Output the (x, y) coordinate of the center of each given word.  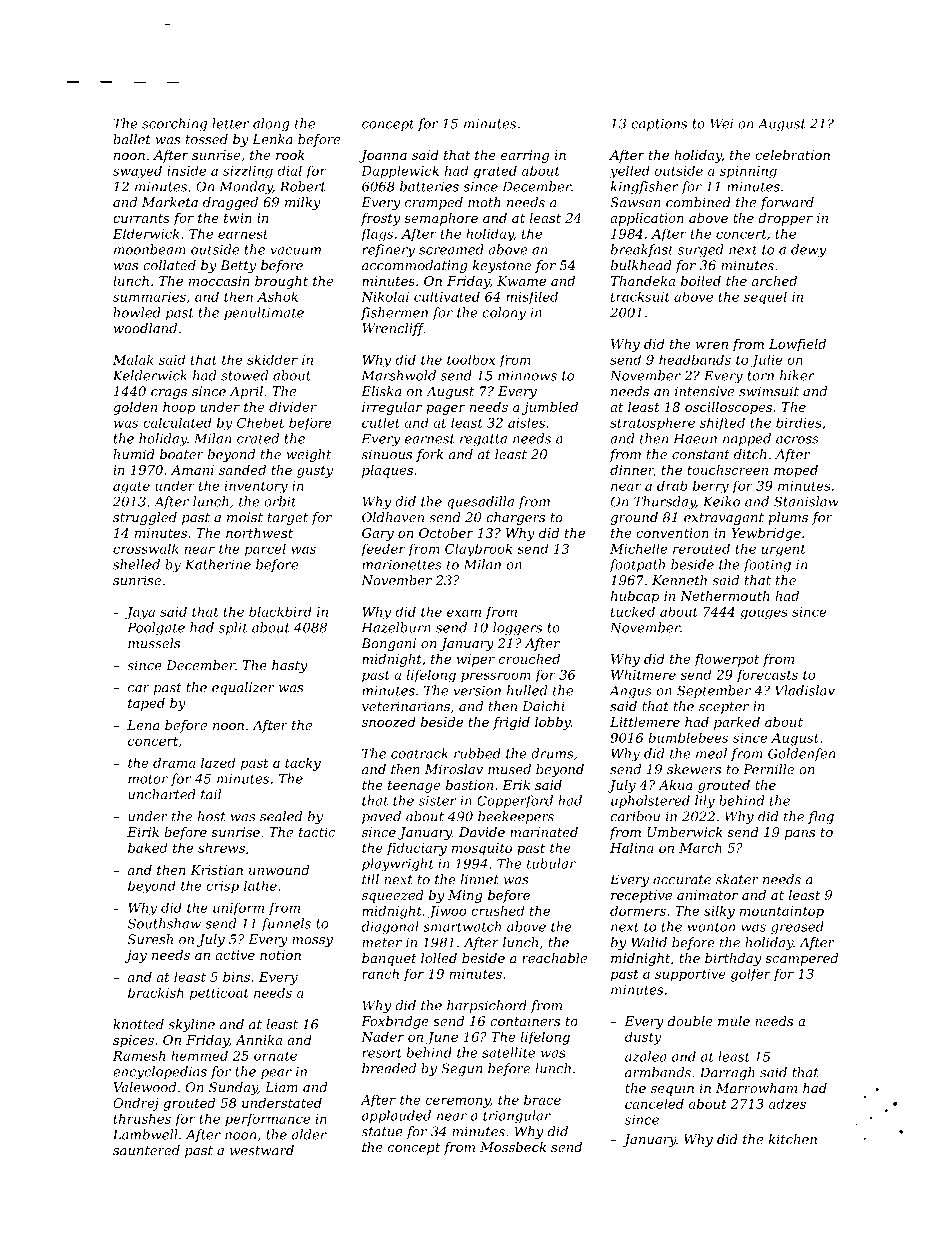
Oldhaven (393, 517)
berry (711, 487)
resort (382, 1053)
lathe (260, 885)
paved (381, 817)
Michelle (638, 548)
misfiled (532, 298)
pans (800, 835)
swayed (137, 172)
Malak (133, 359)
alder (309, 1134)
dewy (808, 251)
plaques (387, 471)
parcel (265, 550)
